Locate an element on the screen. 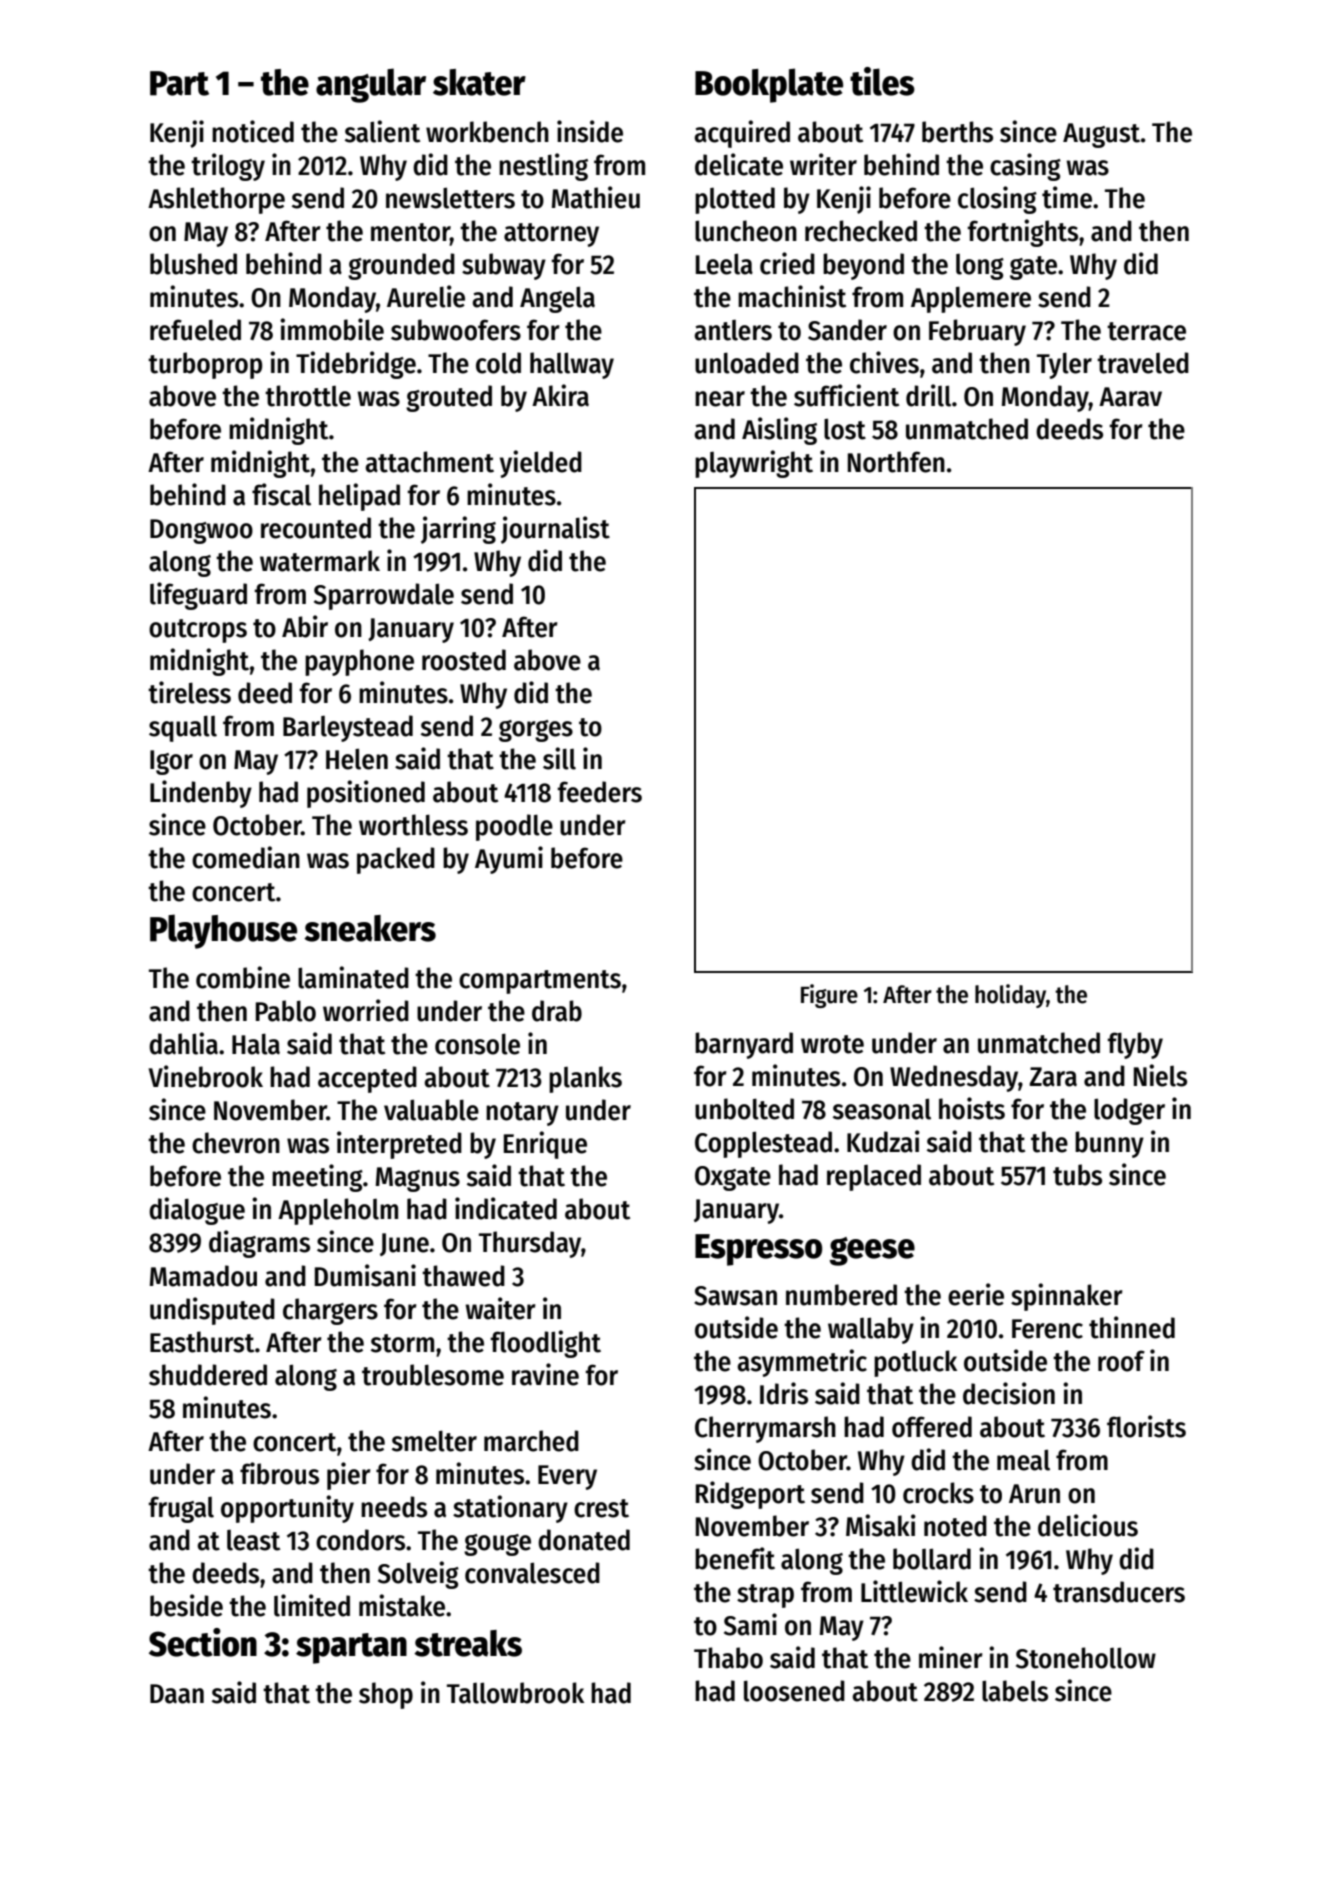 The width and height of the screenshot is (1342, 1898). Enrique is located at coordinates (545, 1145).
